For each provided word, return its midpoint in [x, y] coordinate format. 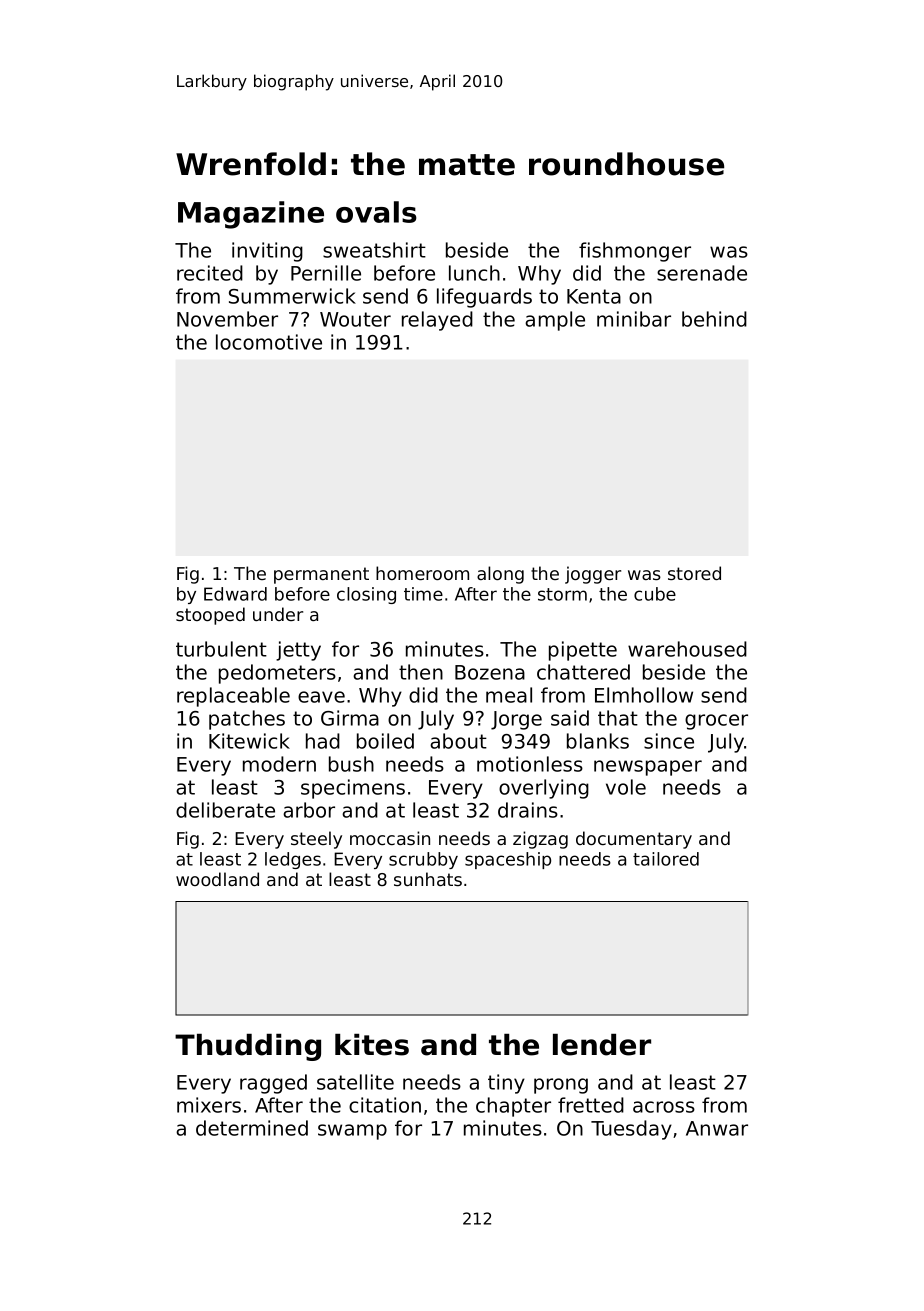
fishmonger [635, 252]
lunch [474, 273]
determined [252, 1128]
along [500, 575]
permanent [321, 575]
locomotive [269, 342]
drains [528, 810]
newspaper [648, 768]
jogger [593, 575]
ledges [293, 860]
